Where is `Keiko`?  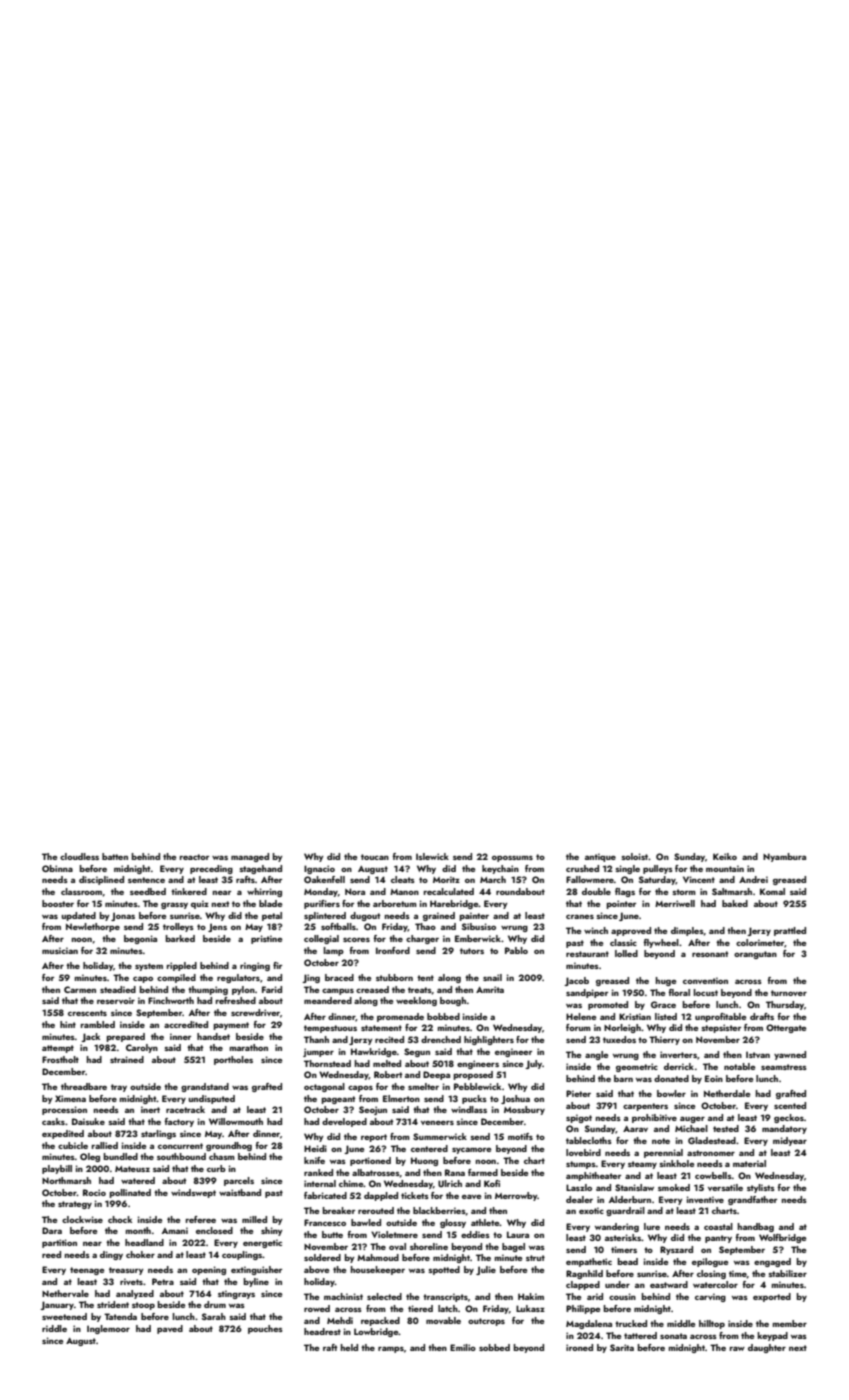 Keiko is located at coordinates (725, 856).
